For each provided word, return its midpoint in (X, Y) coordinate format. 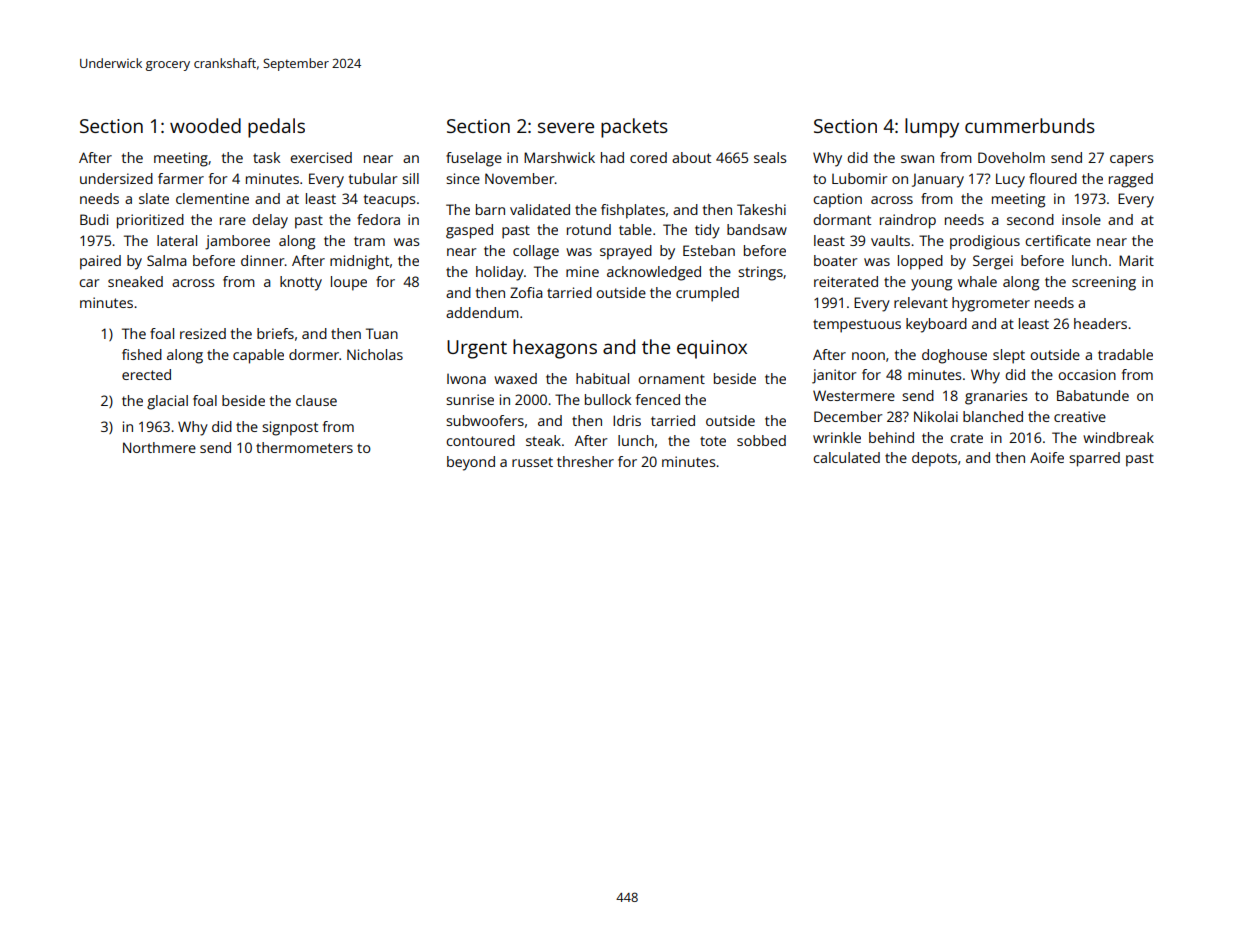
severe (566, 127)
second (1030, 219)
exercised (321, 157)
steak (543, 440)
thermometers (304, 447)
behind (891, 437)
